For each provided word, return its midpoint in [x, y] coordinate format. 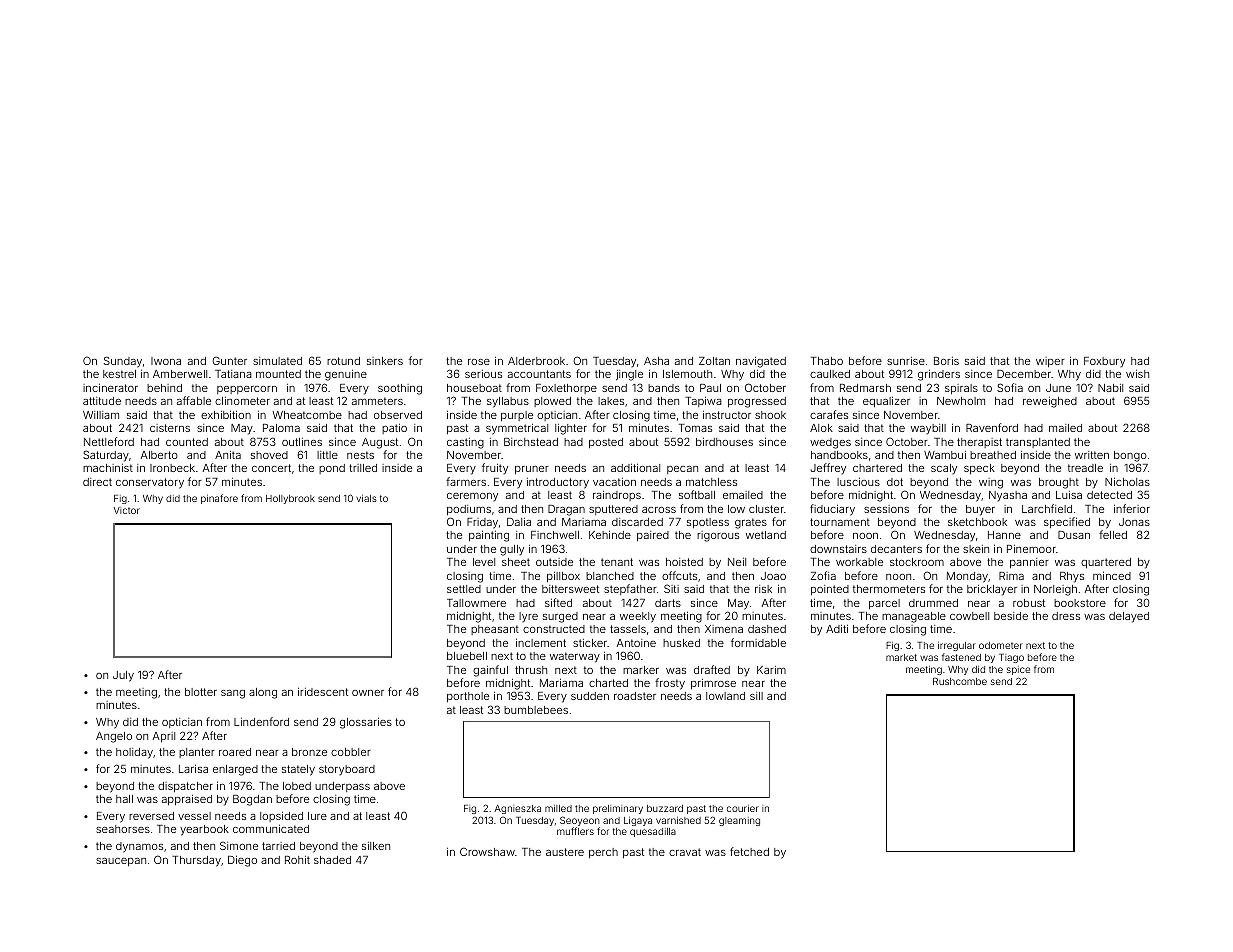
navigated [761, 362]
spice [1018, 670]
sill [756, 696]
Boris [946, 361]
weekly [638, 617]
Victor [127, 510]
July [123, 676]
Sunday [123, 362]
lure [317, 816]
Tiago [1011, 658]
